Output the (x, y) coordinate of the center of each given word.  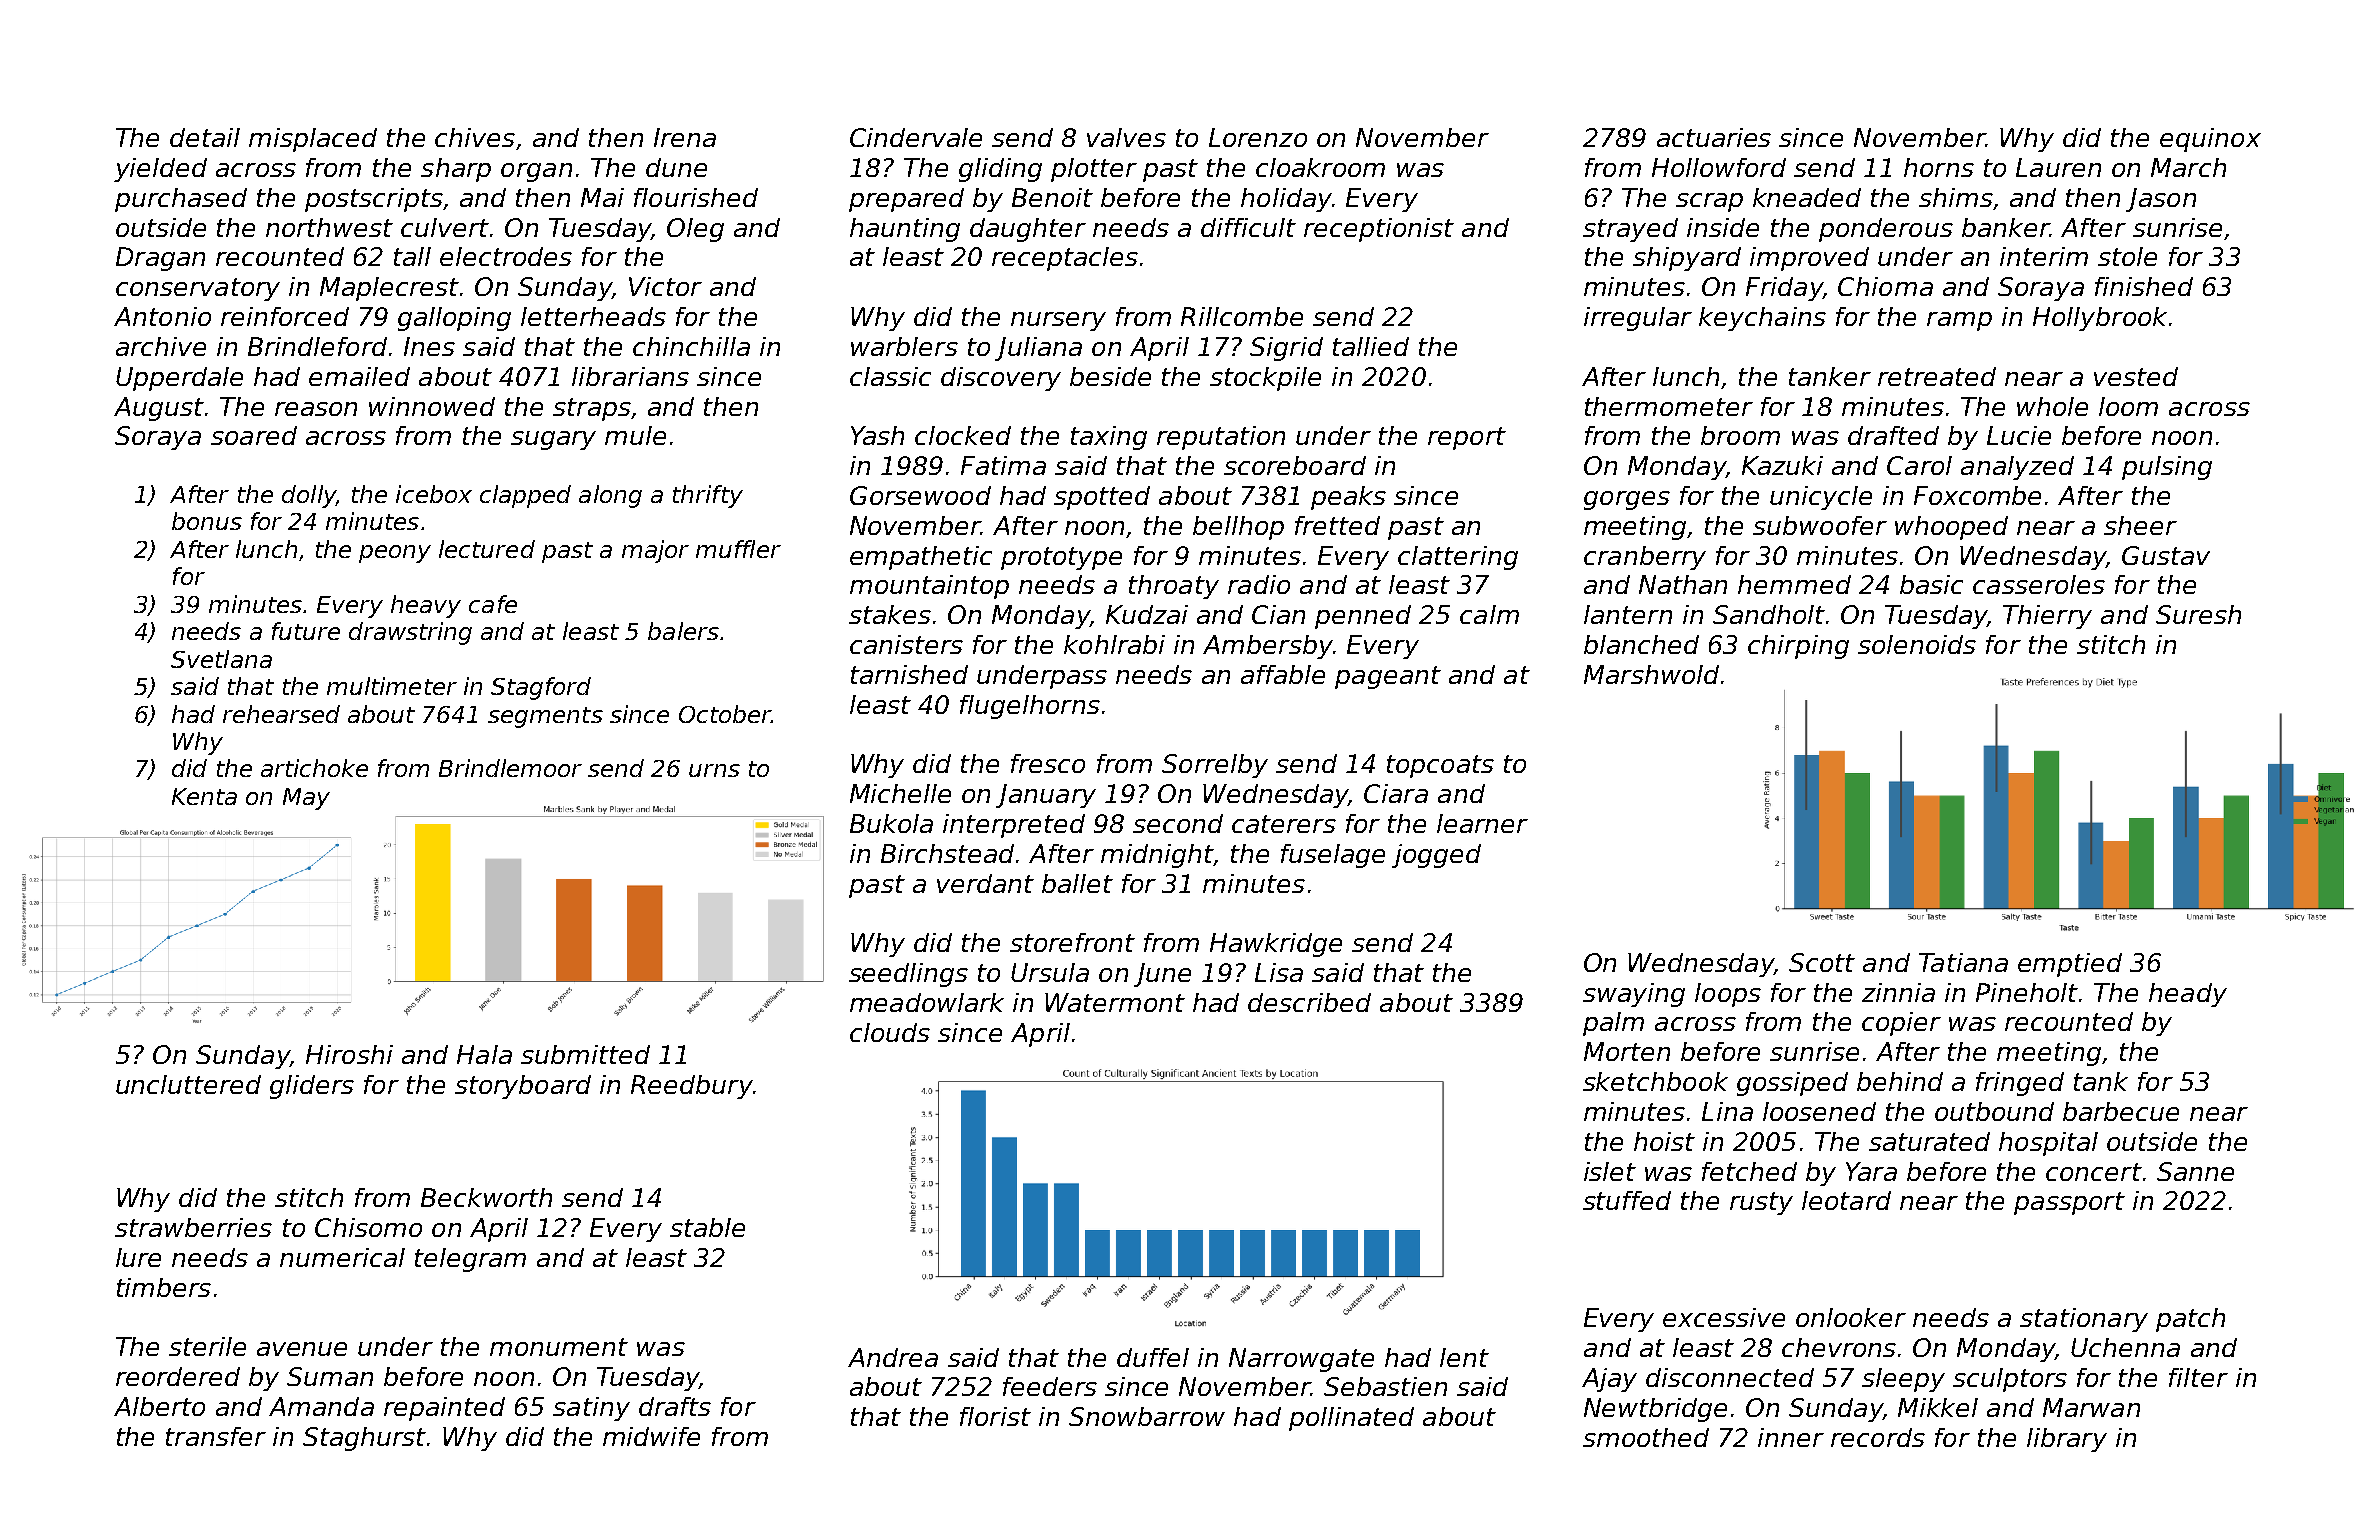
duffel (1153, 1357)
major (655, 551)
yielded (160, 170)
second (1178, 823)
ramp (1959, 321)
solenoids (1917, 644)
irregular (1638, 319)
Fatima (1003, 465)
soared (254, 435)
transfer (216, 1436)
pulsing (2167, 468)
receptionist (1379, 230)
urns (714, 770)
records (1878, 1437)
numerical (342, 1257)
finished (2144, 286)
